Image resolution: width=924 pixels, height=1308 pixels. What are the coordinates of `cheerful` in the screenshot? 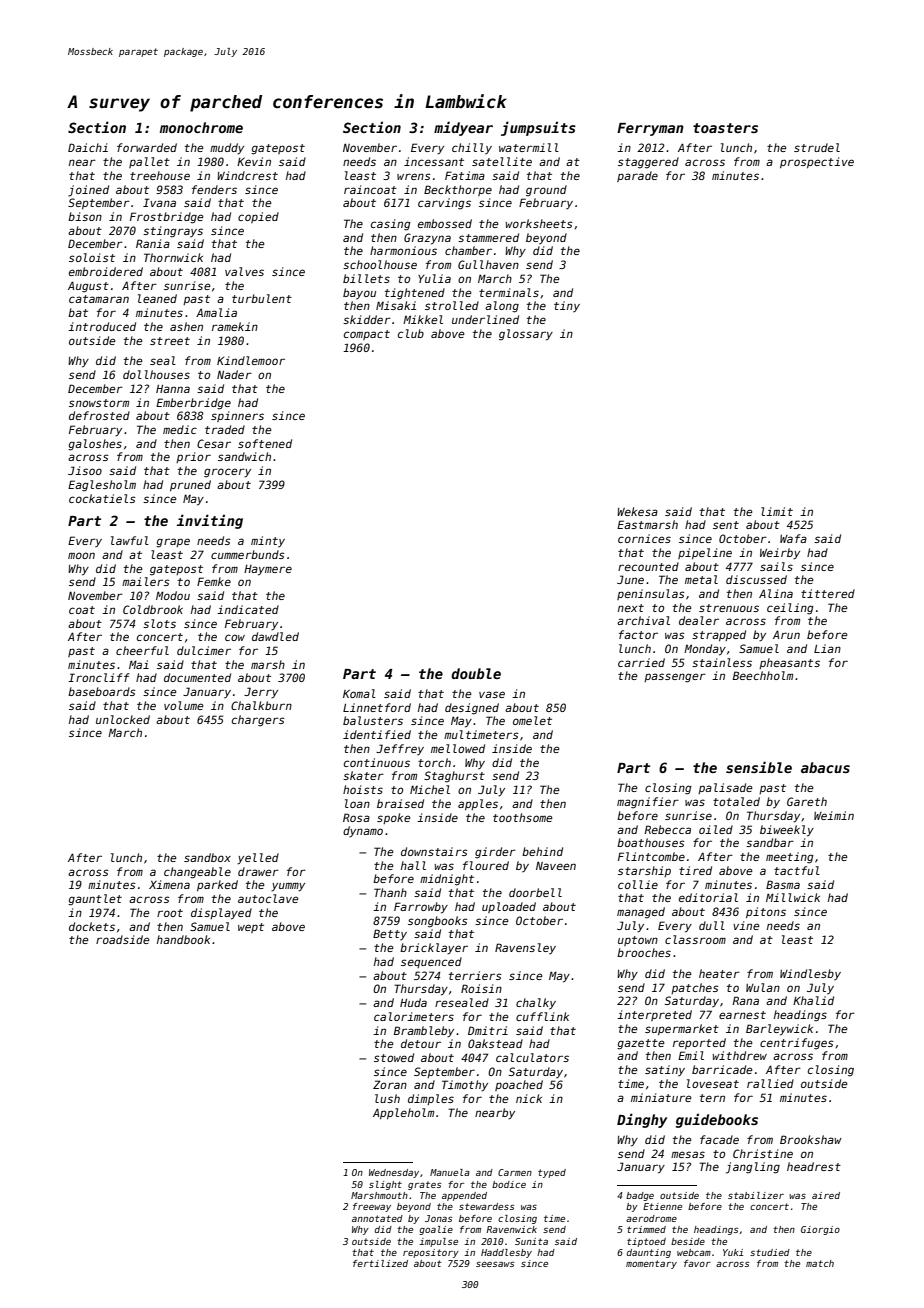 It's located at (142, 650).
